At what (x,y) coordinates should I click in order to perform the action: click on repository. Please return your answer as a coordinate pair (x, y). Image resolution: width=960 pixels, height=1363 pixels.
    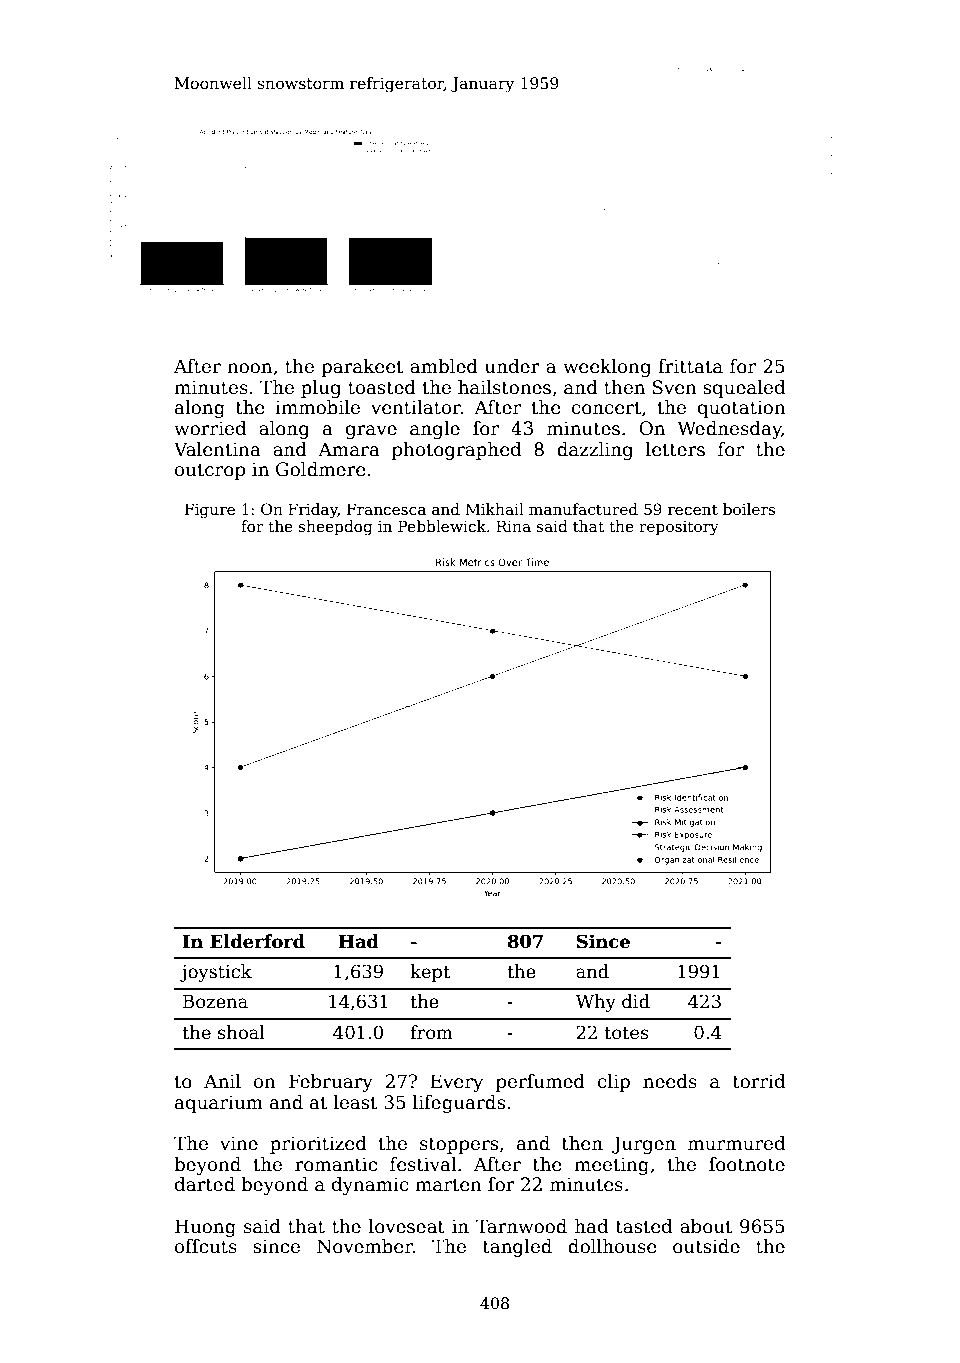
    Looking at the image, I should click on (679, 528).
